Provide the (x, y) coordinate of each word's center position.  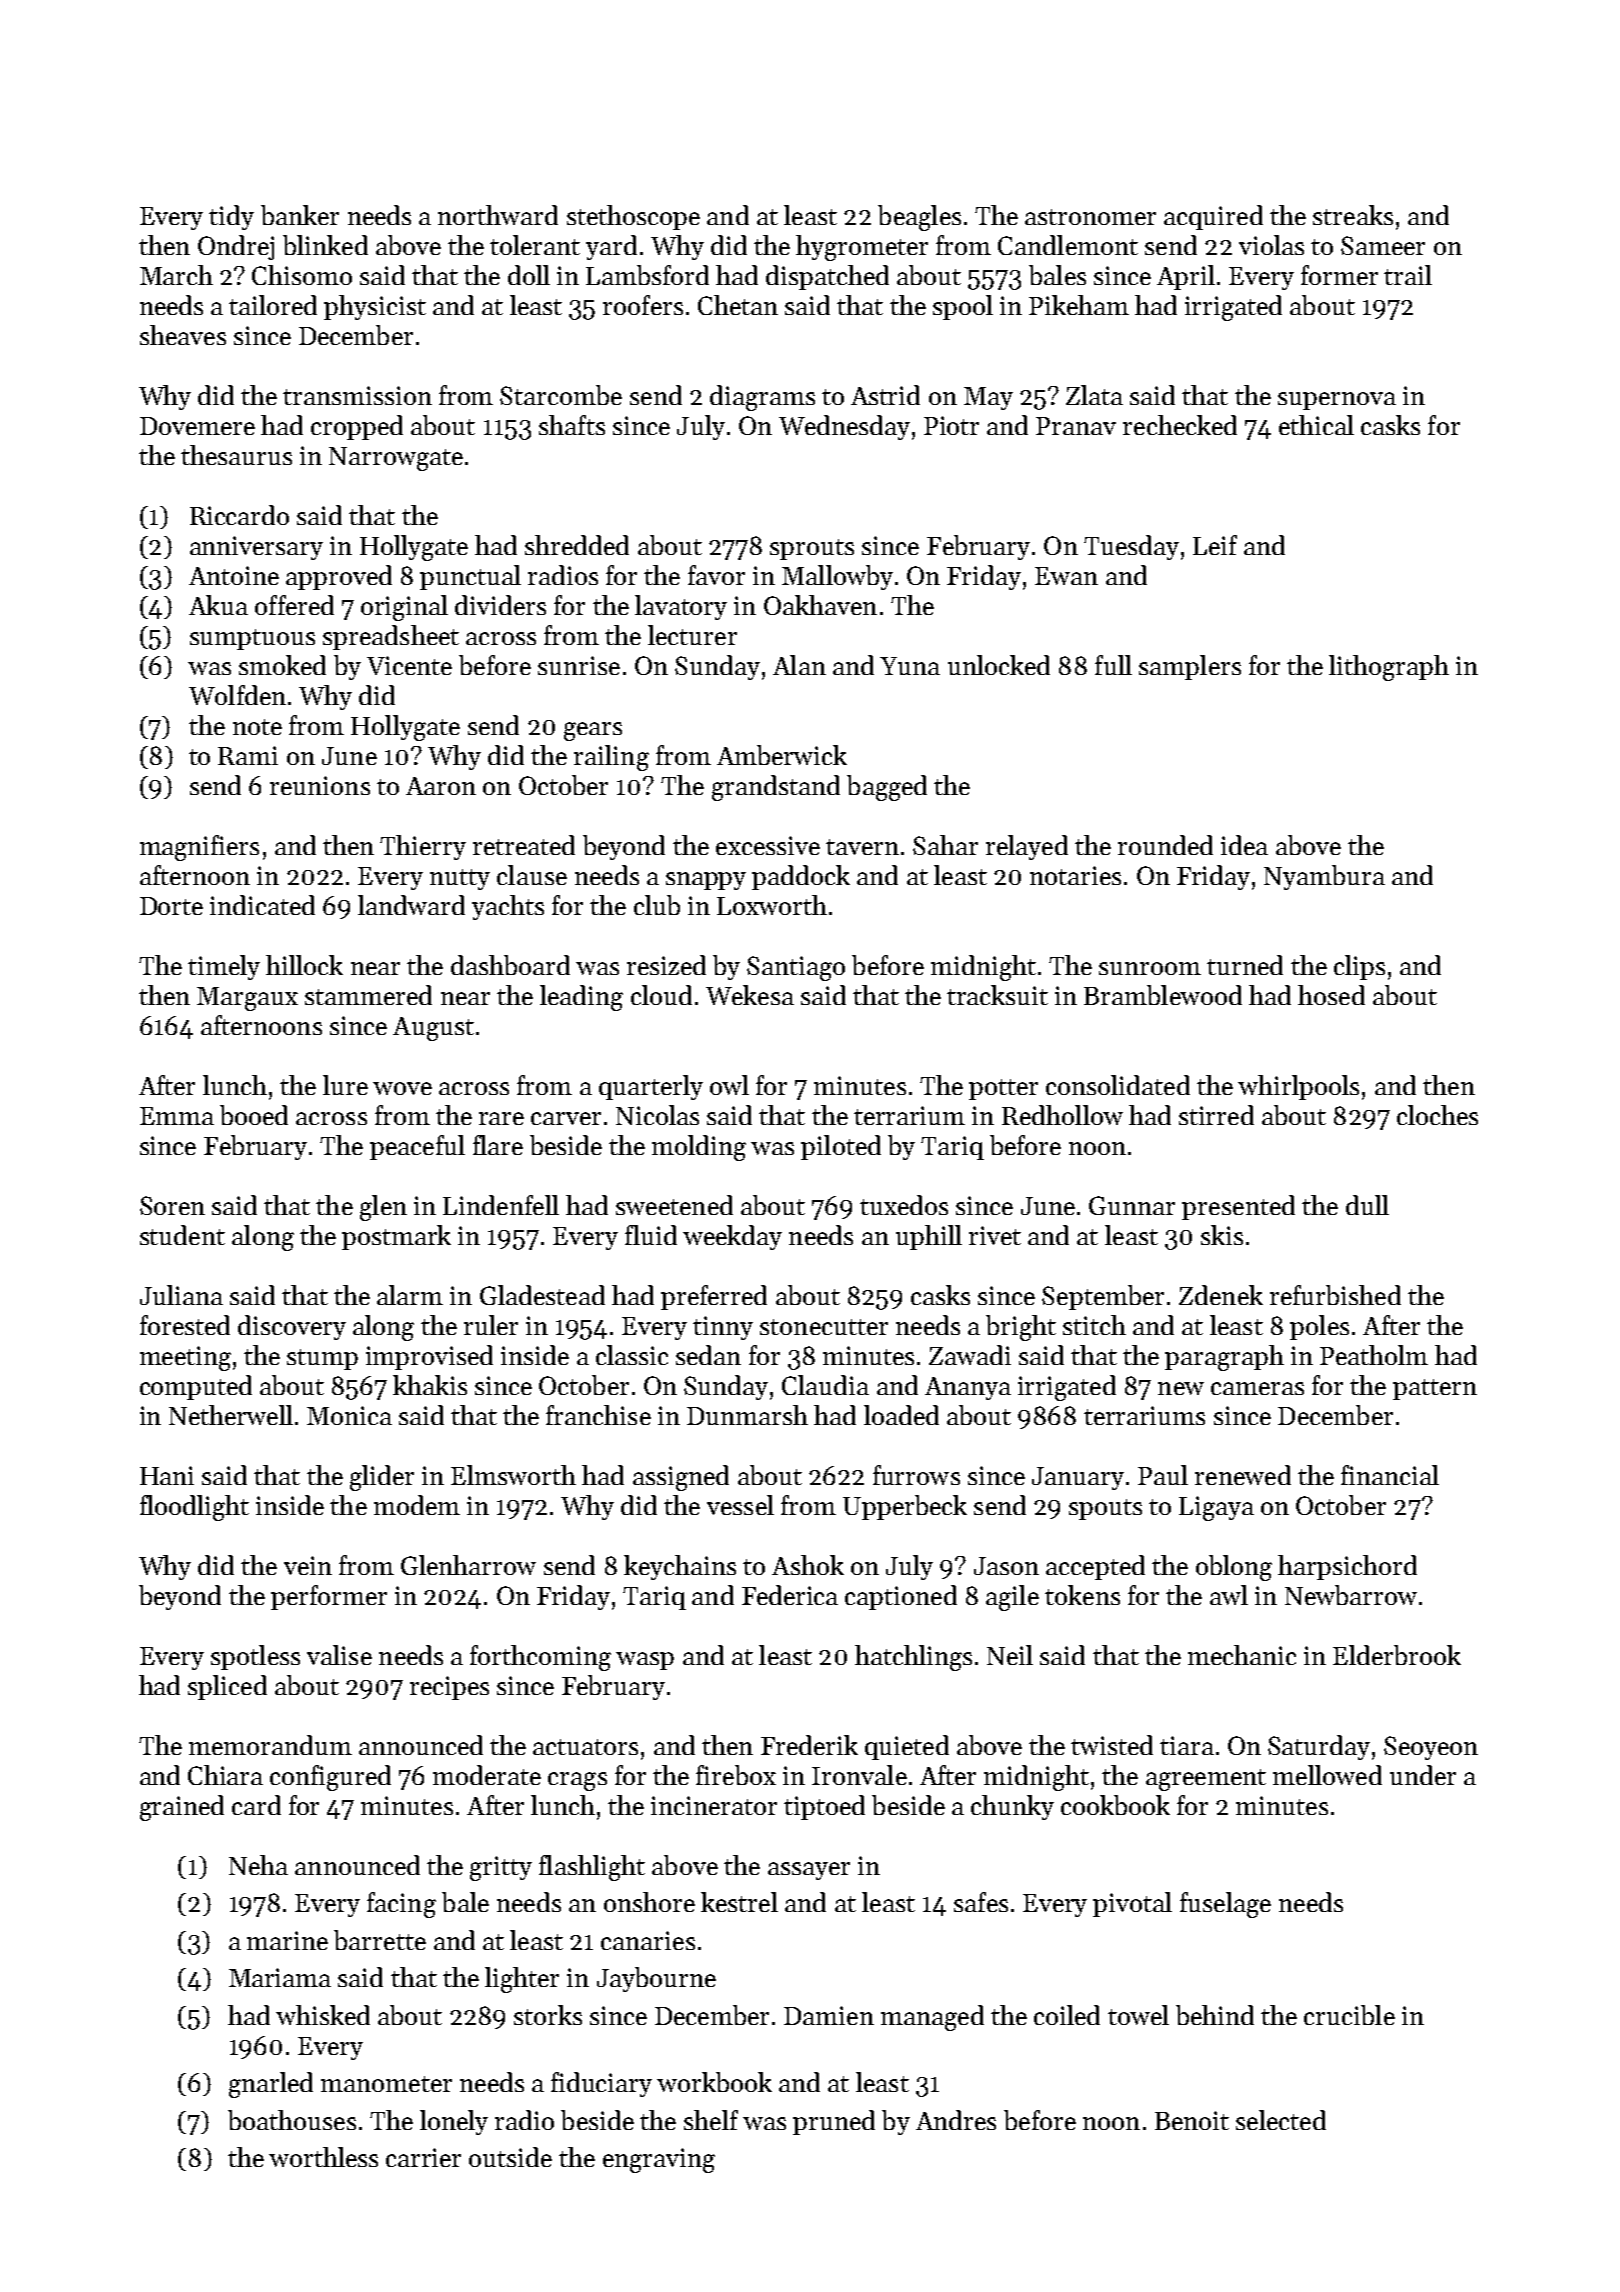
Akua (218, 605)
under (1423, 1775)
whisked (323, 2015)
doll (529, 275)
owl (729, 1085)
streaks (1353, 215)
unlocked (999, 665)
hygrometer (862, 248)
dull (1367, 1205)
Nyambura (1324, 877)
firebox (736, 1775)
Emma (177, 1116)
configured (330, 1778)
